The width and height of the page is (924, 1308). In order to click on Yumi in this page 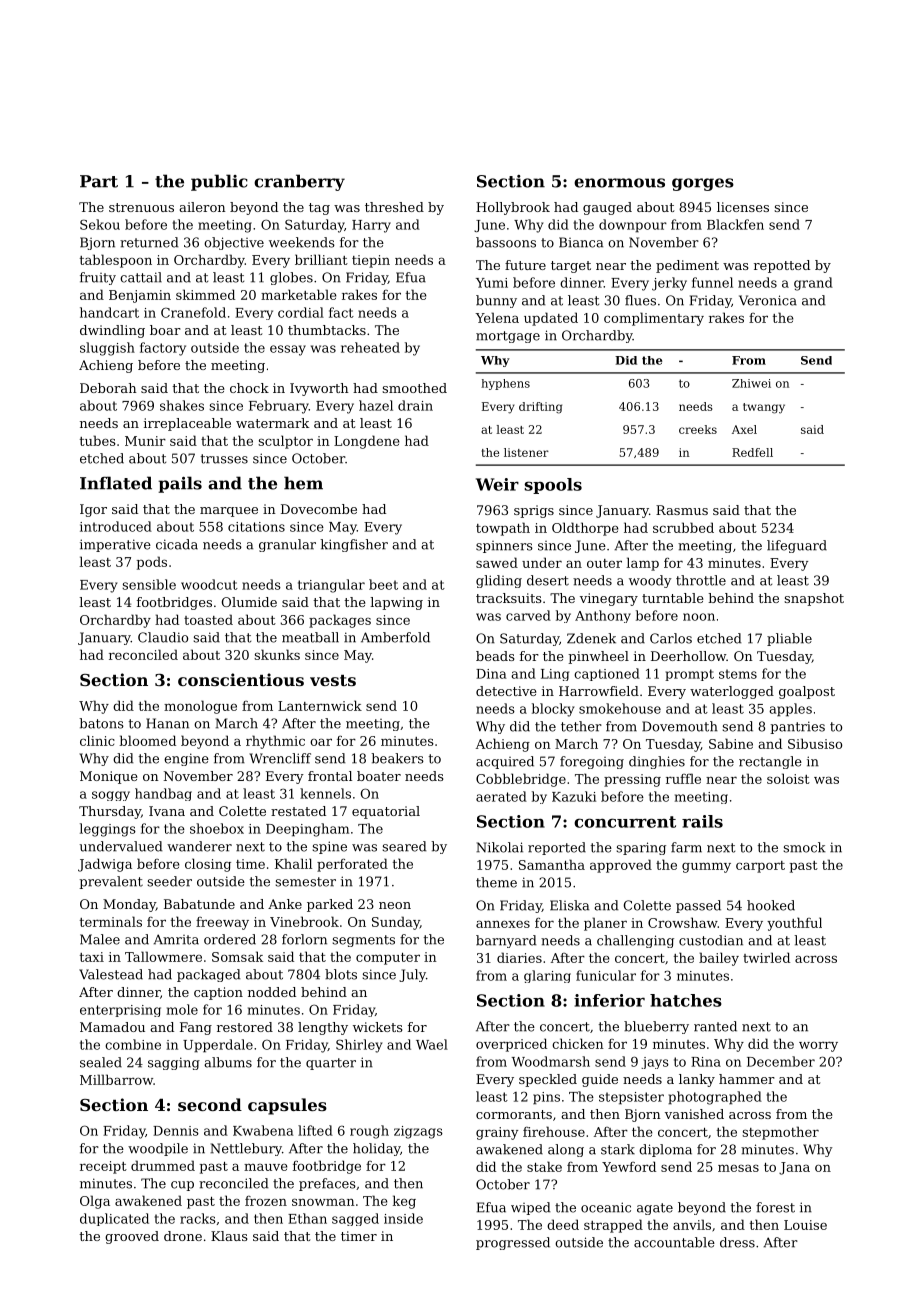, I will do `click(492, 283)`.
